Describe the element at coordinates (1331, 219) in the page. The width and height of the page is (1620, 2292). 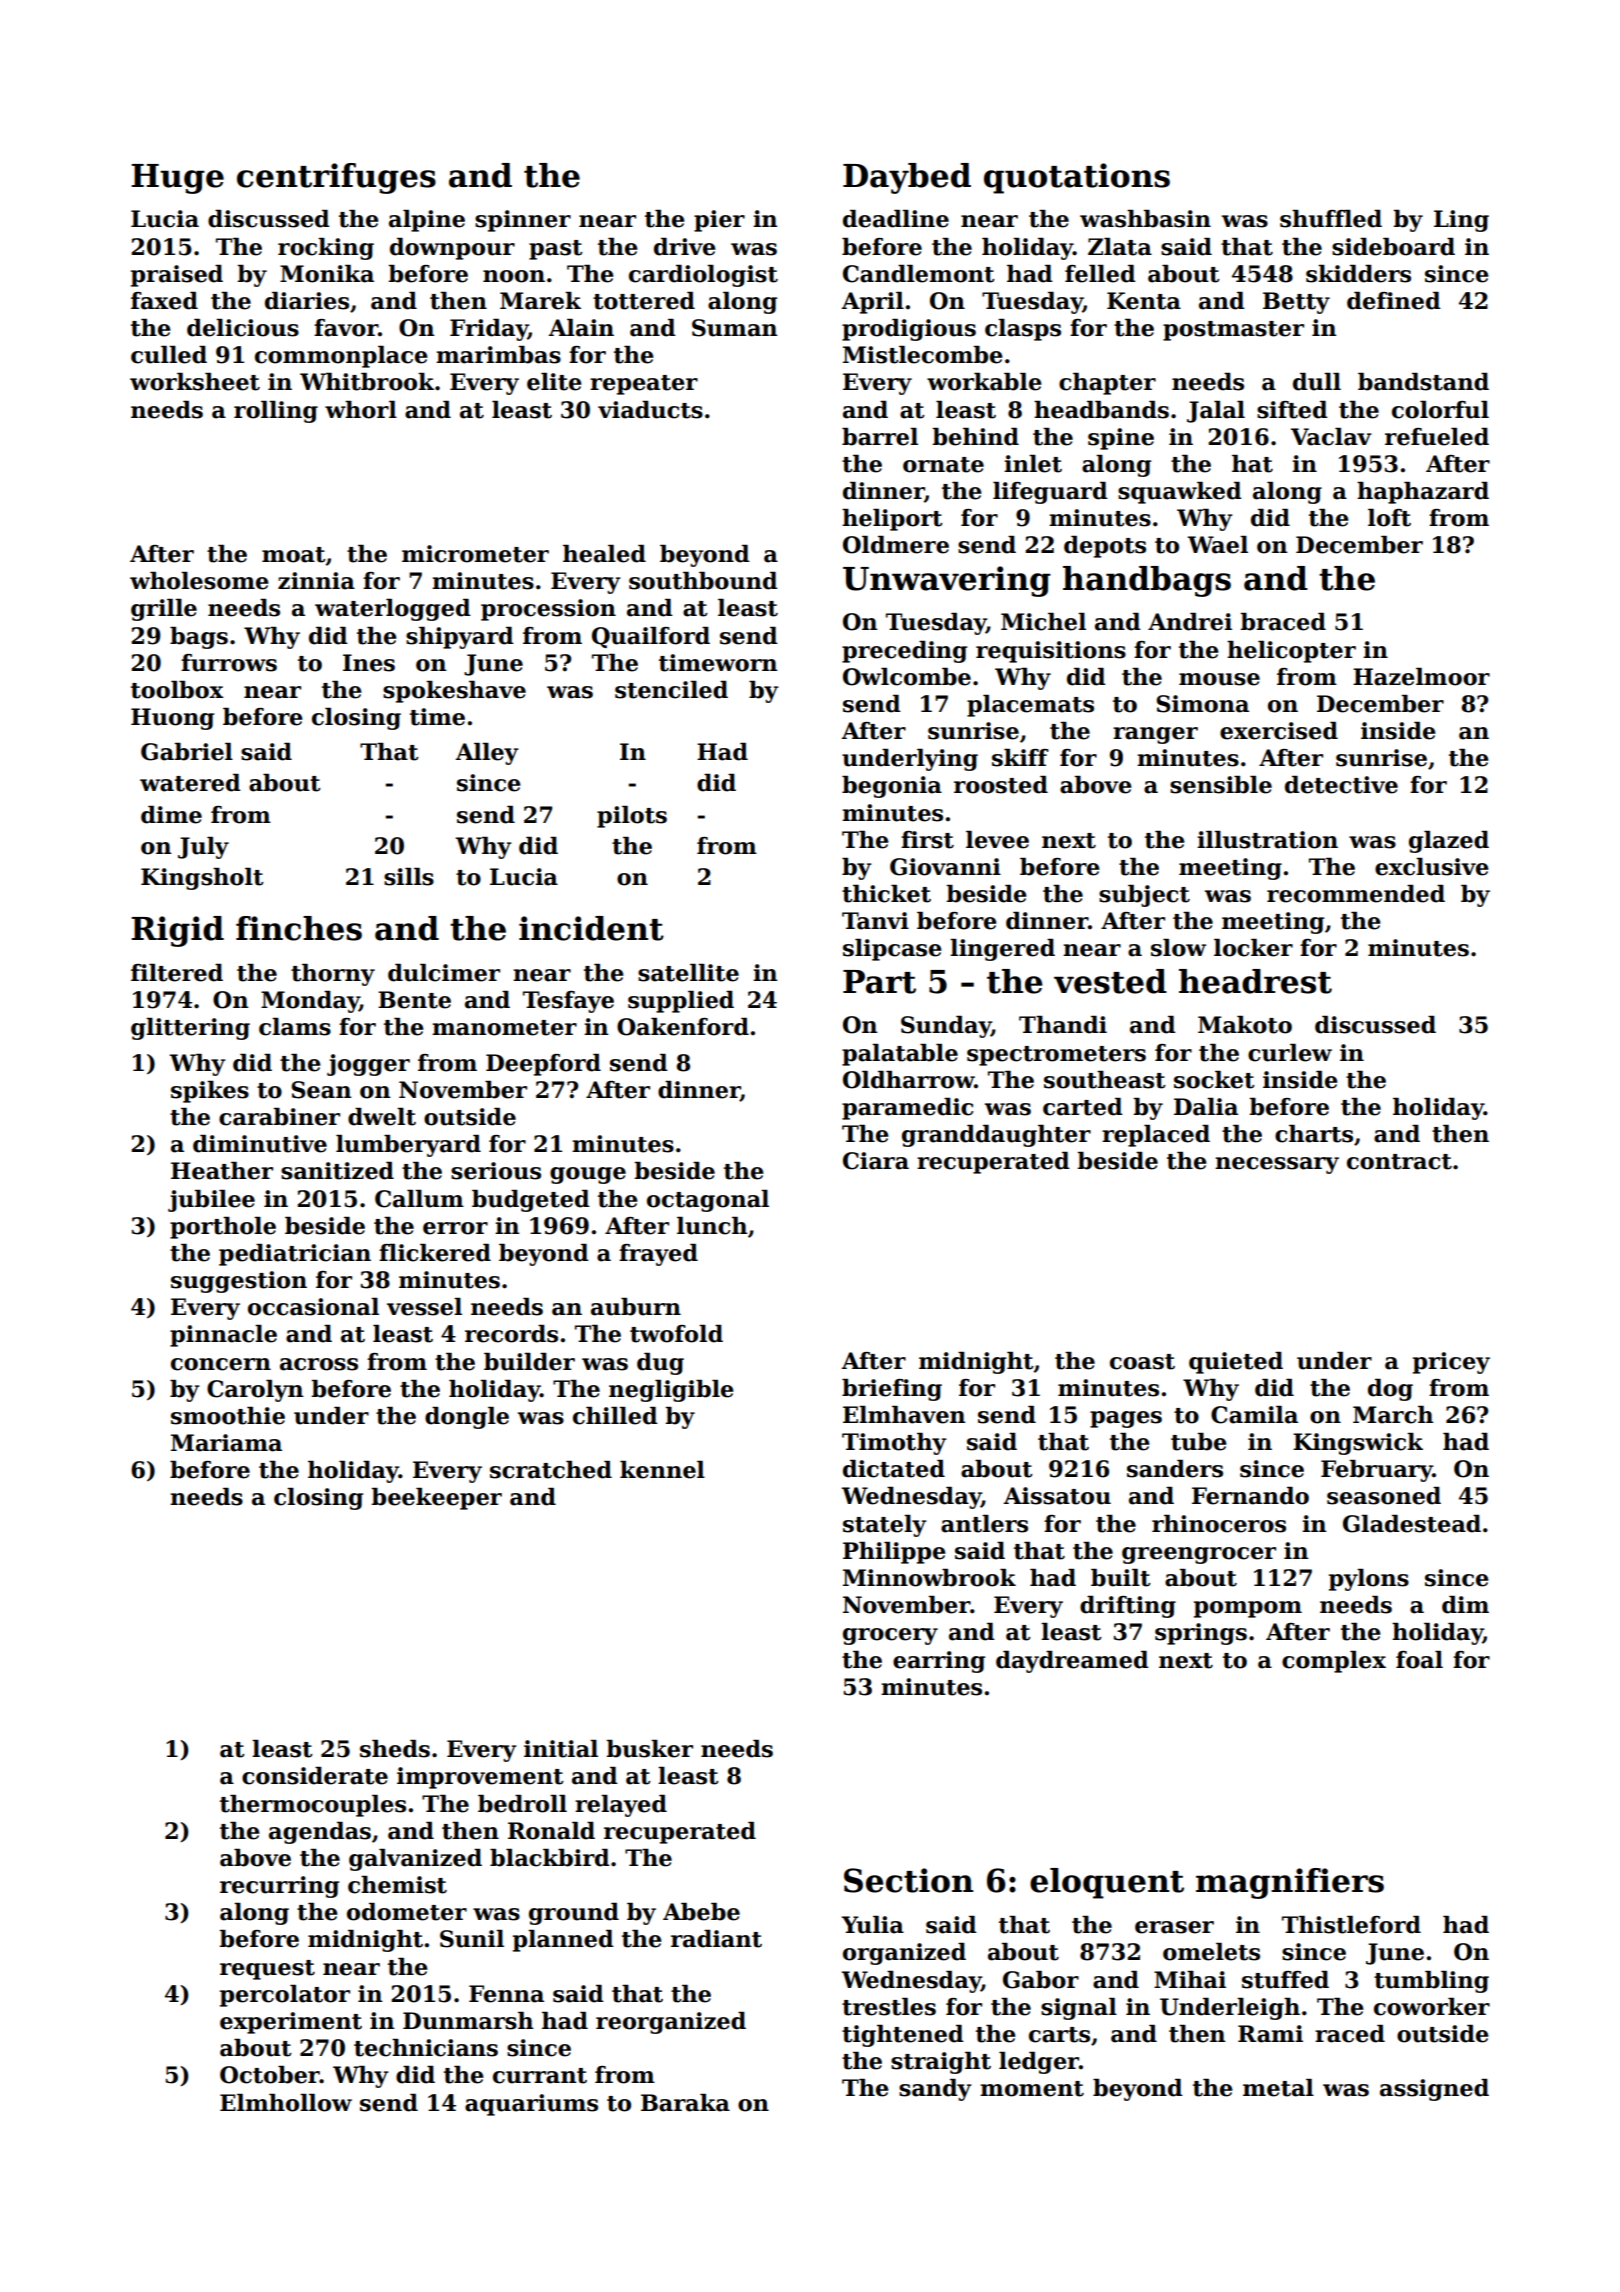
I see `shuffled` at that location.
